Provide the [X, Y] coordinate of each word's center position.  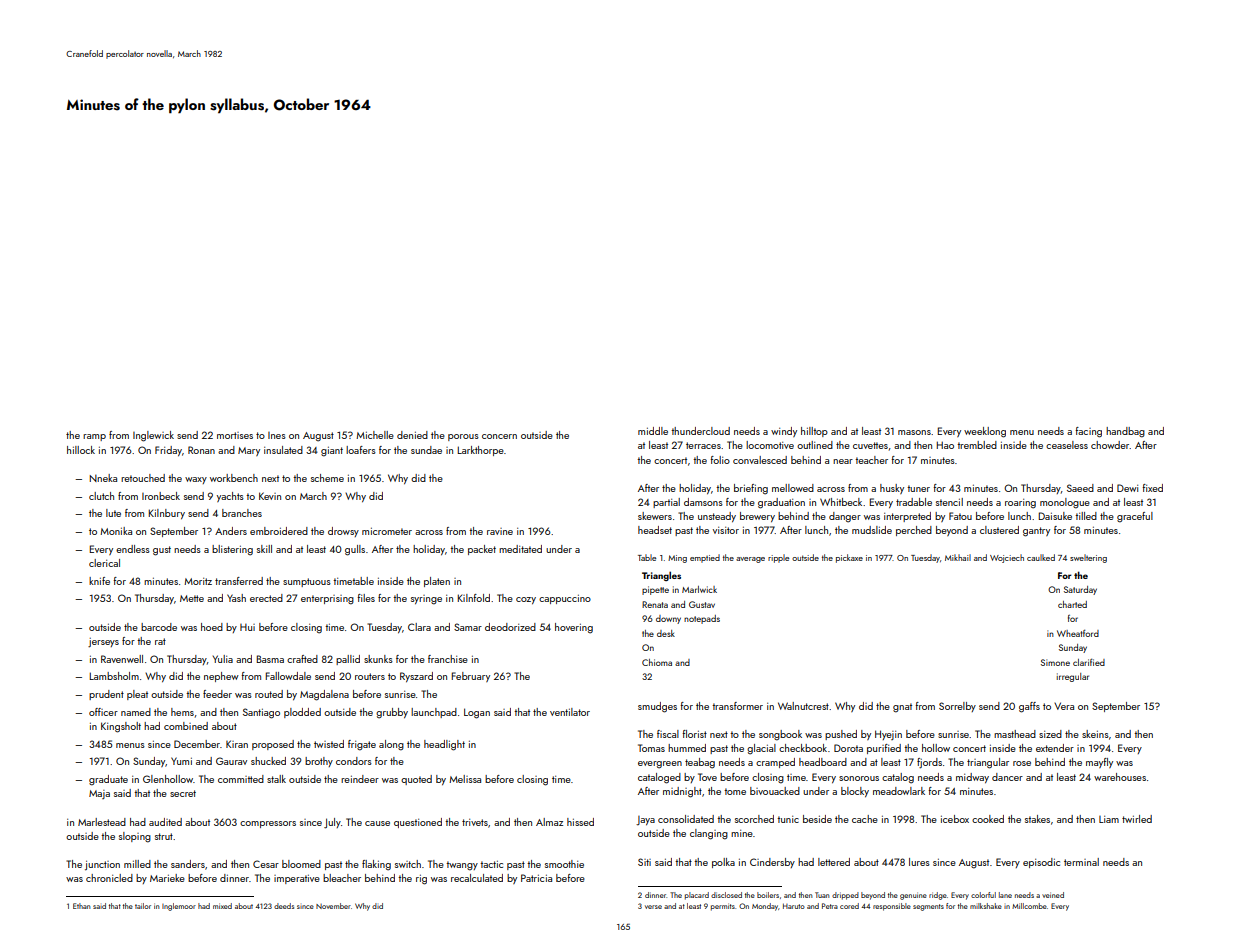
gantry [1036, 532]
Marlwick [699, 589]
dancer [1007, 777]
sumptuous [307, 582]
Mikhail [958, 557]
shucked [268, 761]
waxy [196, 480]
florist [694, 734]
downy [668, 619]
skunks [378, 659]
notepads [702, 619]
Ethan [81, 906]
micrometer [387, 531]
